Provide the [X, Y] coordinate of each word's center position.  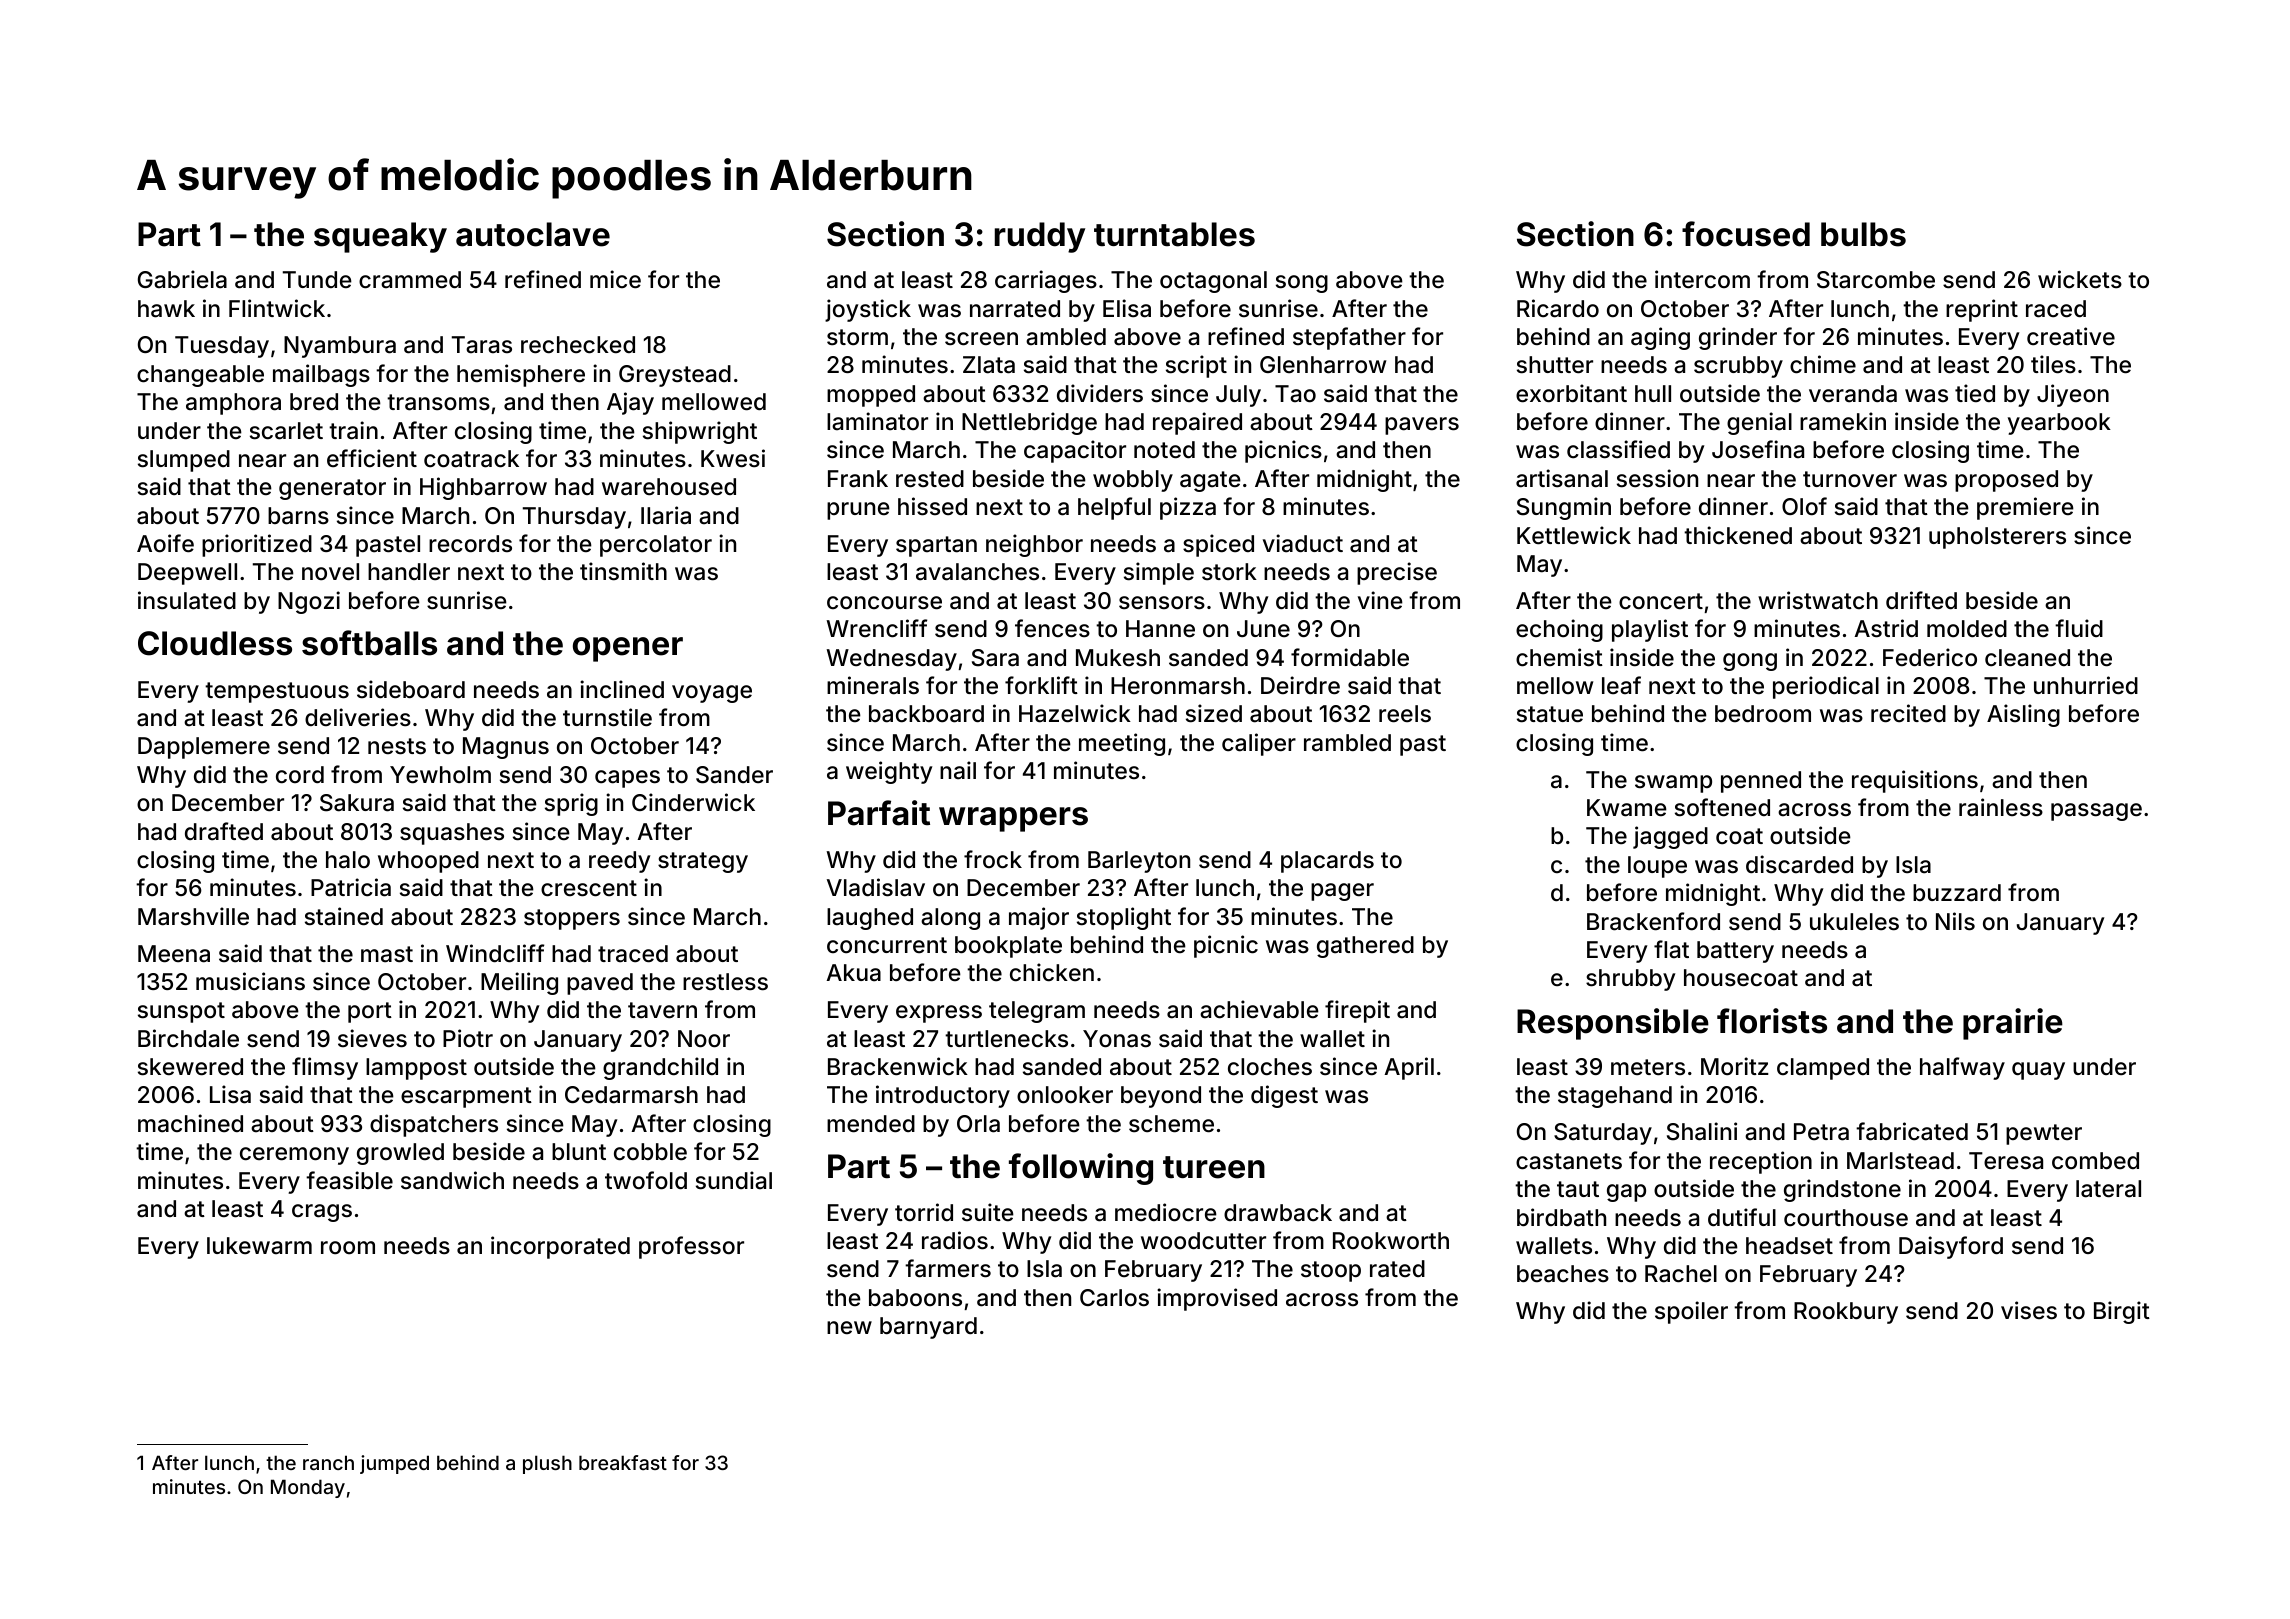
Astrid [1886, 628]
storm [857, 337]
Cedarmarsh [631, 1095]
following [1081, 1169]
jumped [394, 1464]
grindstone [1842, 1190]
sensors [1162, 603]
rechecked [578, 345]
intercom [1702, 279]
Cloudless [215, 643]
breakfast [623, 1462]
